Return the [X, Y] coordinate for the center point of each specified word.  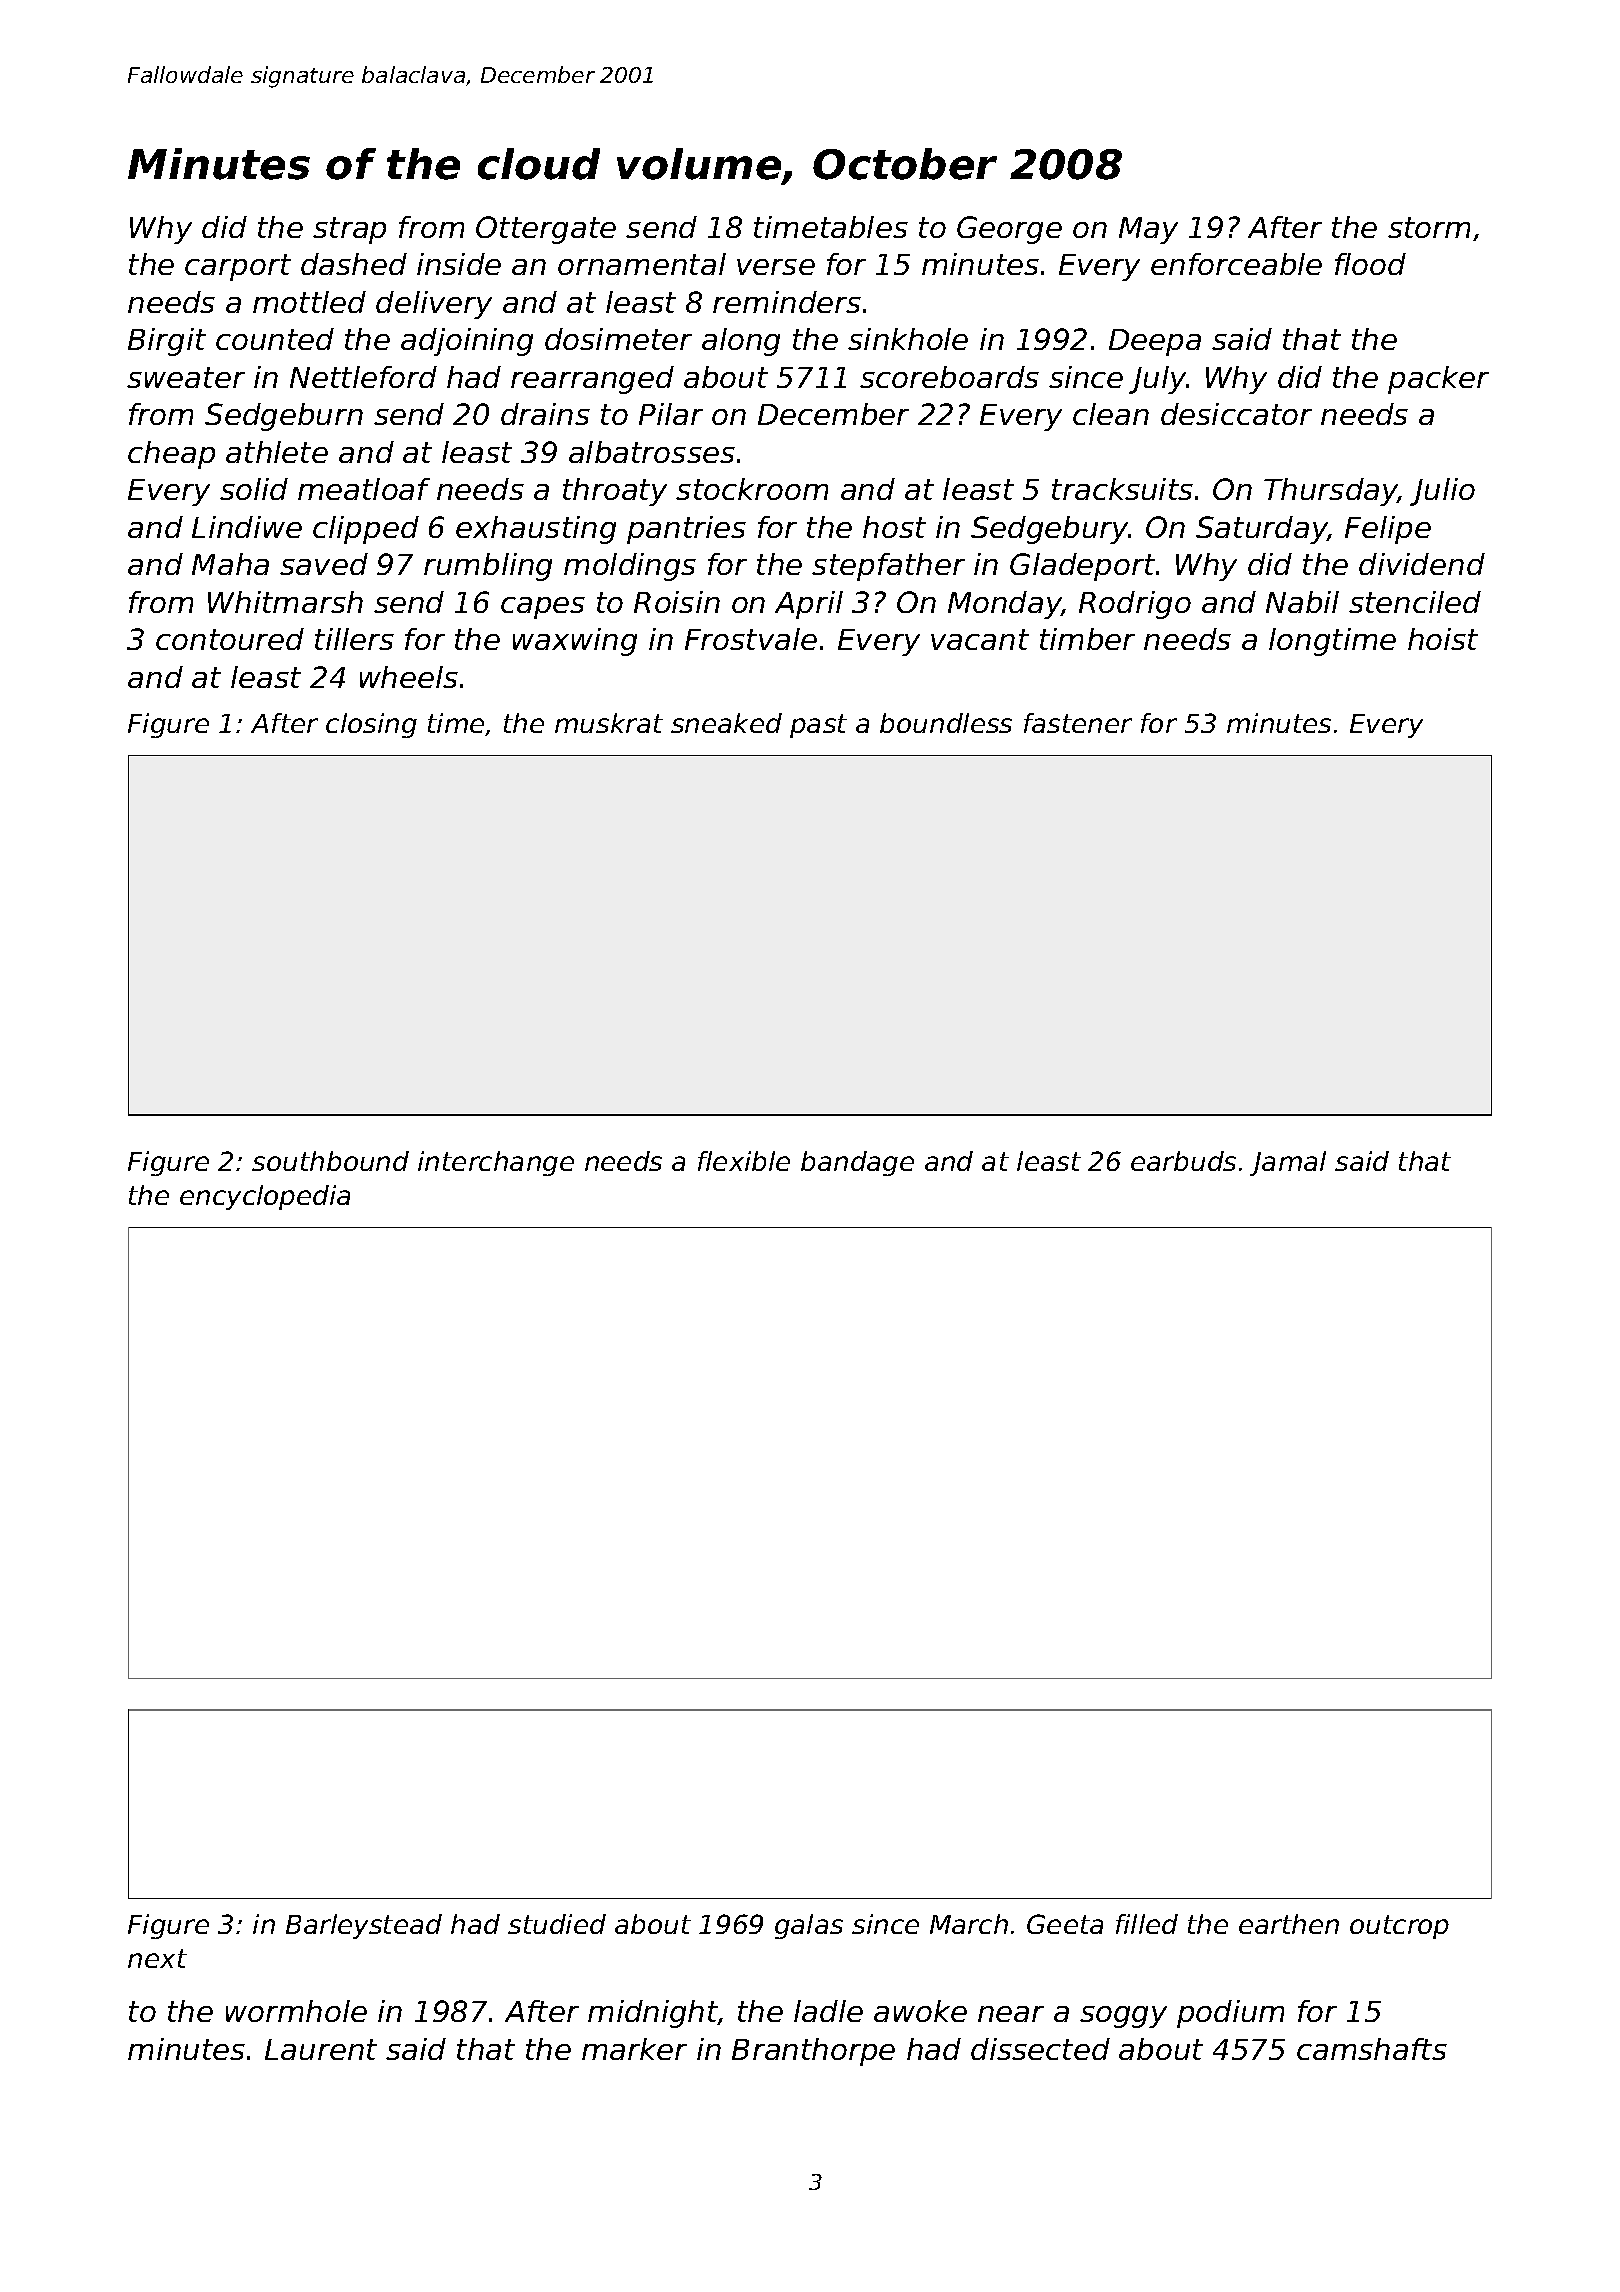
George [1009, 230]
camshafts [1372, 2049]
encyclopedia [265, 1197]
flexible [744, 1161]
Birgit [167, 342]
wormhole [296, 2011]
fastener [1078, 723]
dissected [1040, 2049]
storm [1429, 227]
